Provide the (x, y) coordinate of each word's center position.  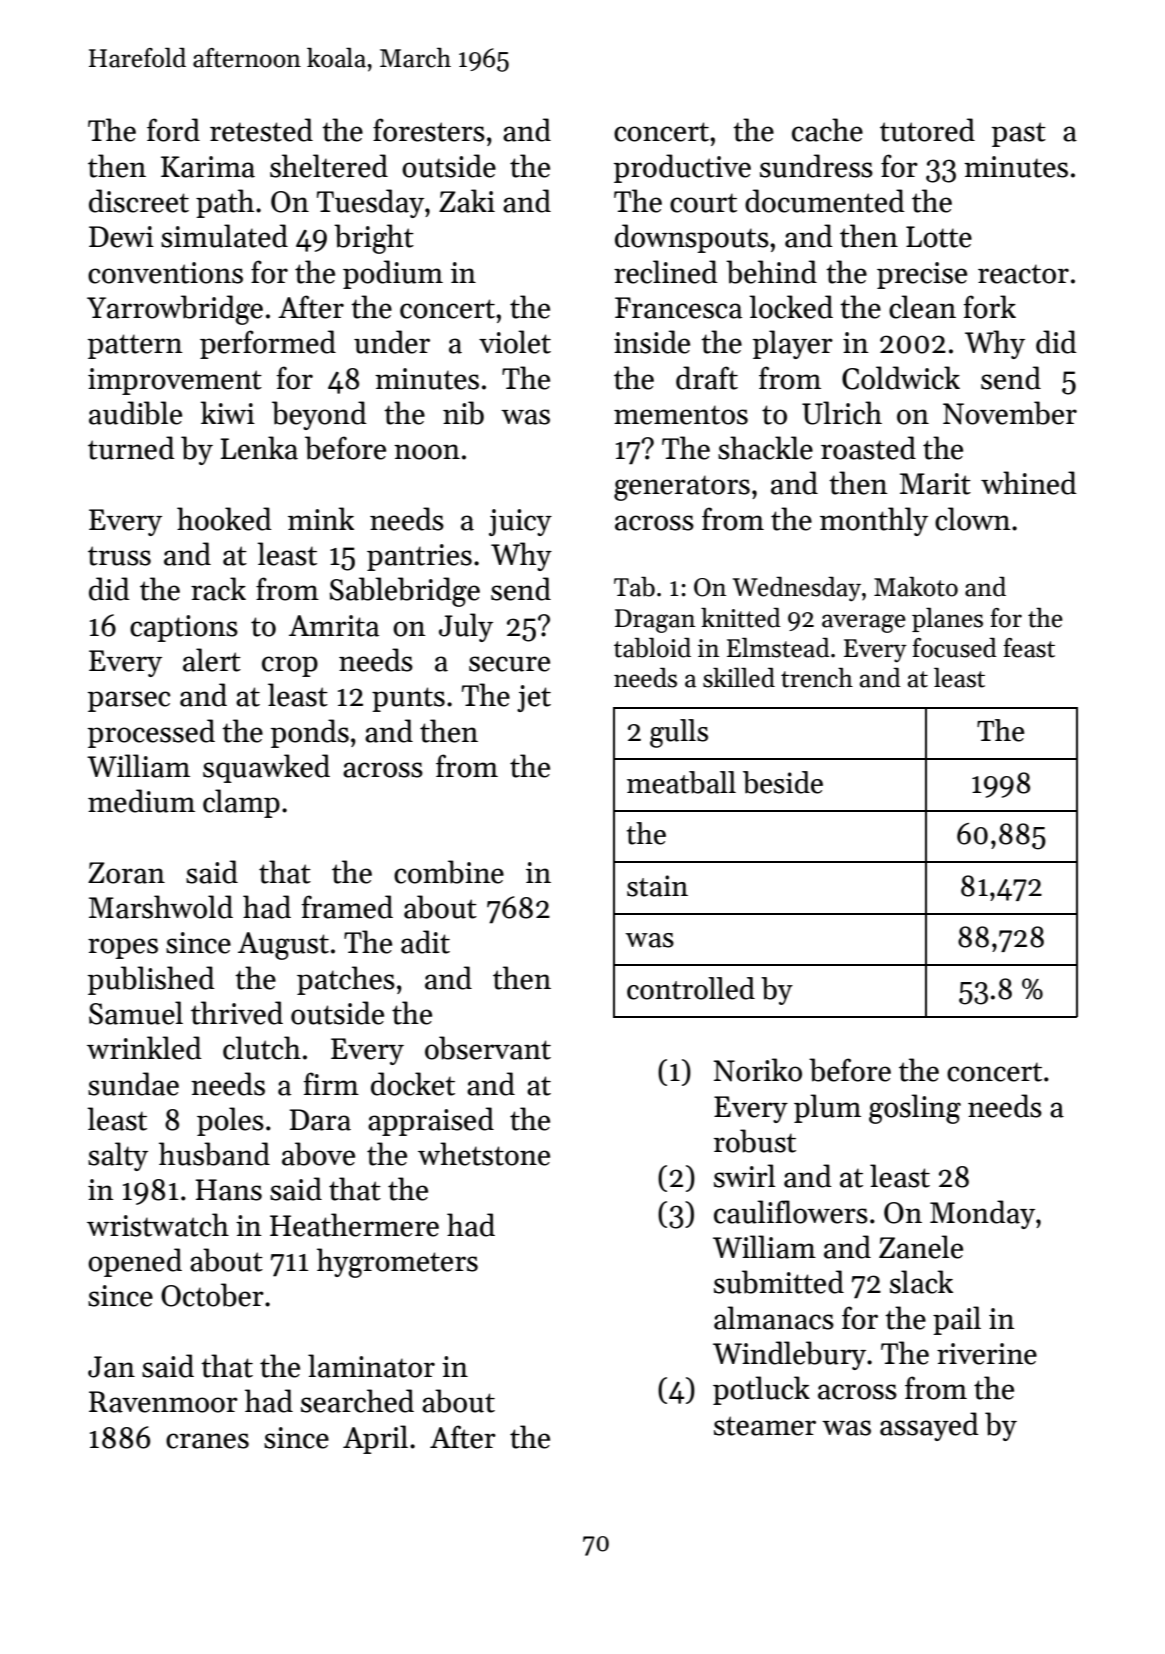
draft (707, 378)
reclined (666, 272)
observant (488, 1048)
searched (357, 1401)
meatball (681, 782)
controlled (691, 988)
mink (321, 518)
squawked (266, 768)
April (375, 1439)
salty (118, 1156)
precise (922, 275)
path (225, 203)
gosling (915, 1109)
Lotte (939, 237)
